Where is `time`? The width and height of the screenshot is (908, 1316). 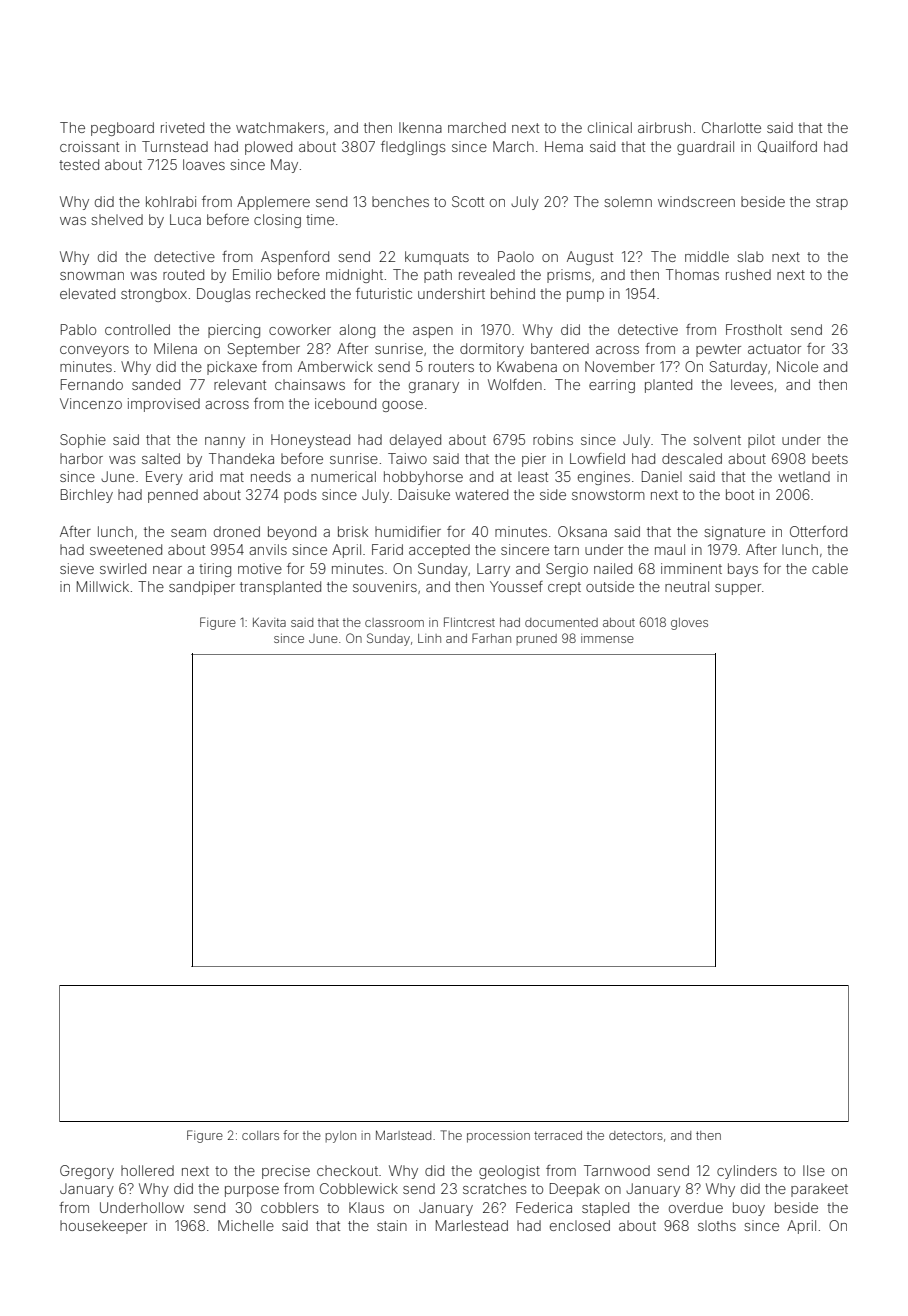
time is located at coordinates (320, 219).
